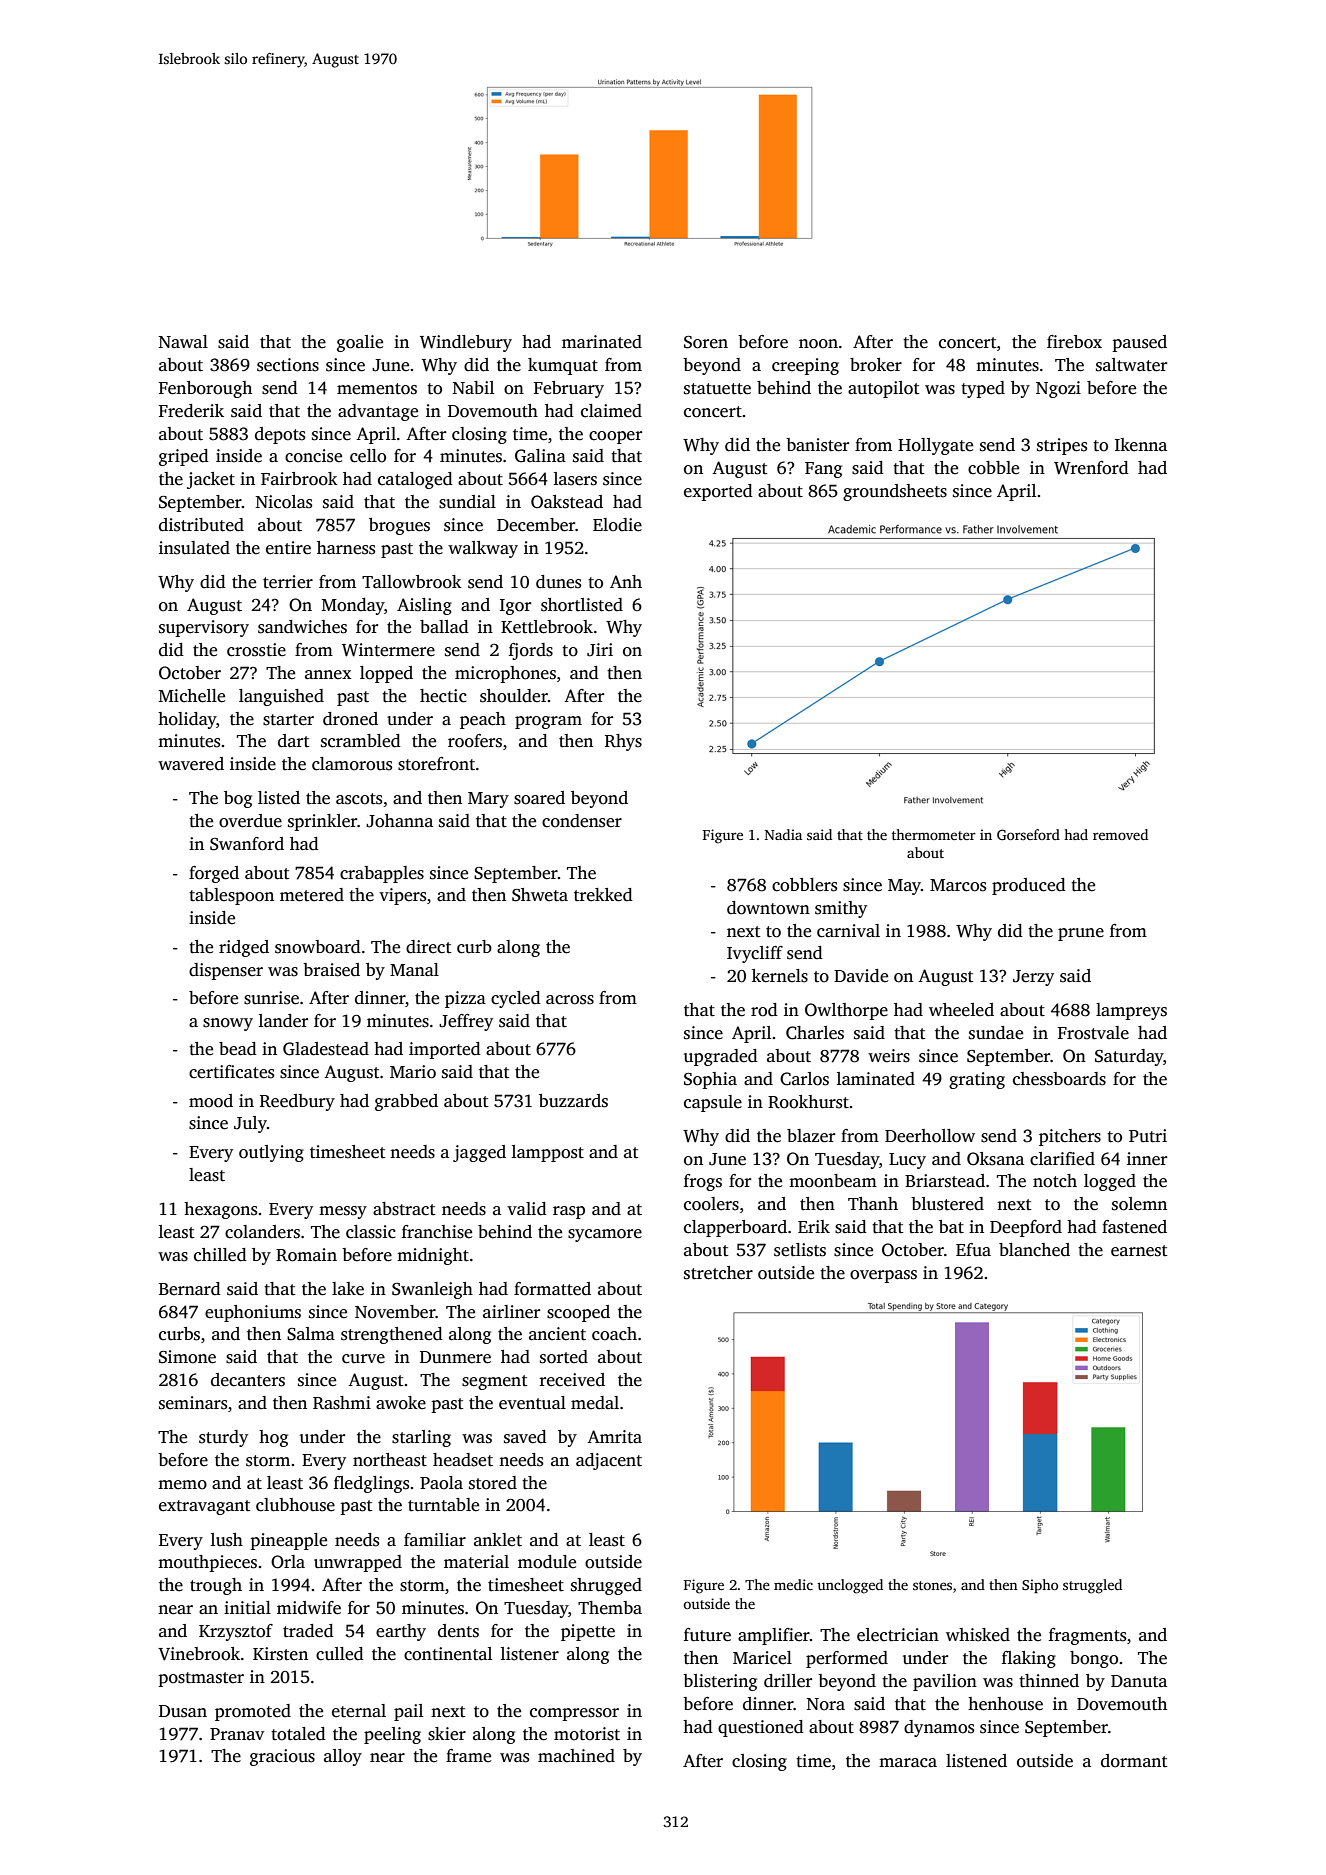 This document has width=1326, height=1875. Describe the element at coordinates (908, 1763) in the document. I see `maraca` at that location.
